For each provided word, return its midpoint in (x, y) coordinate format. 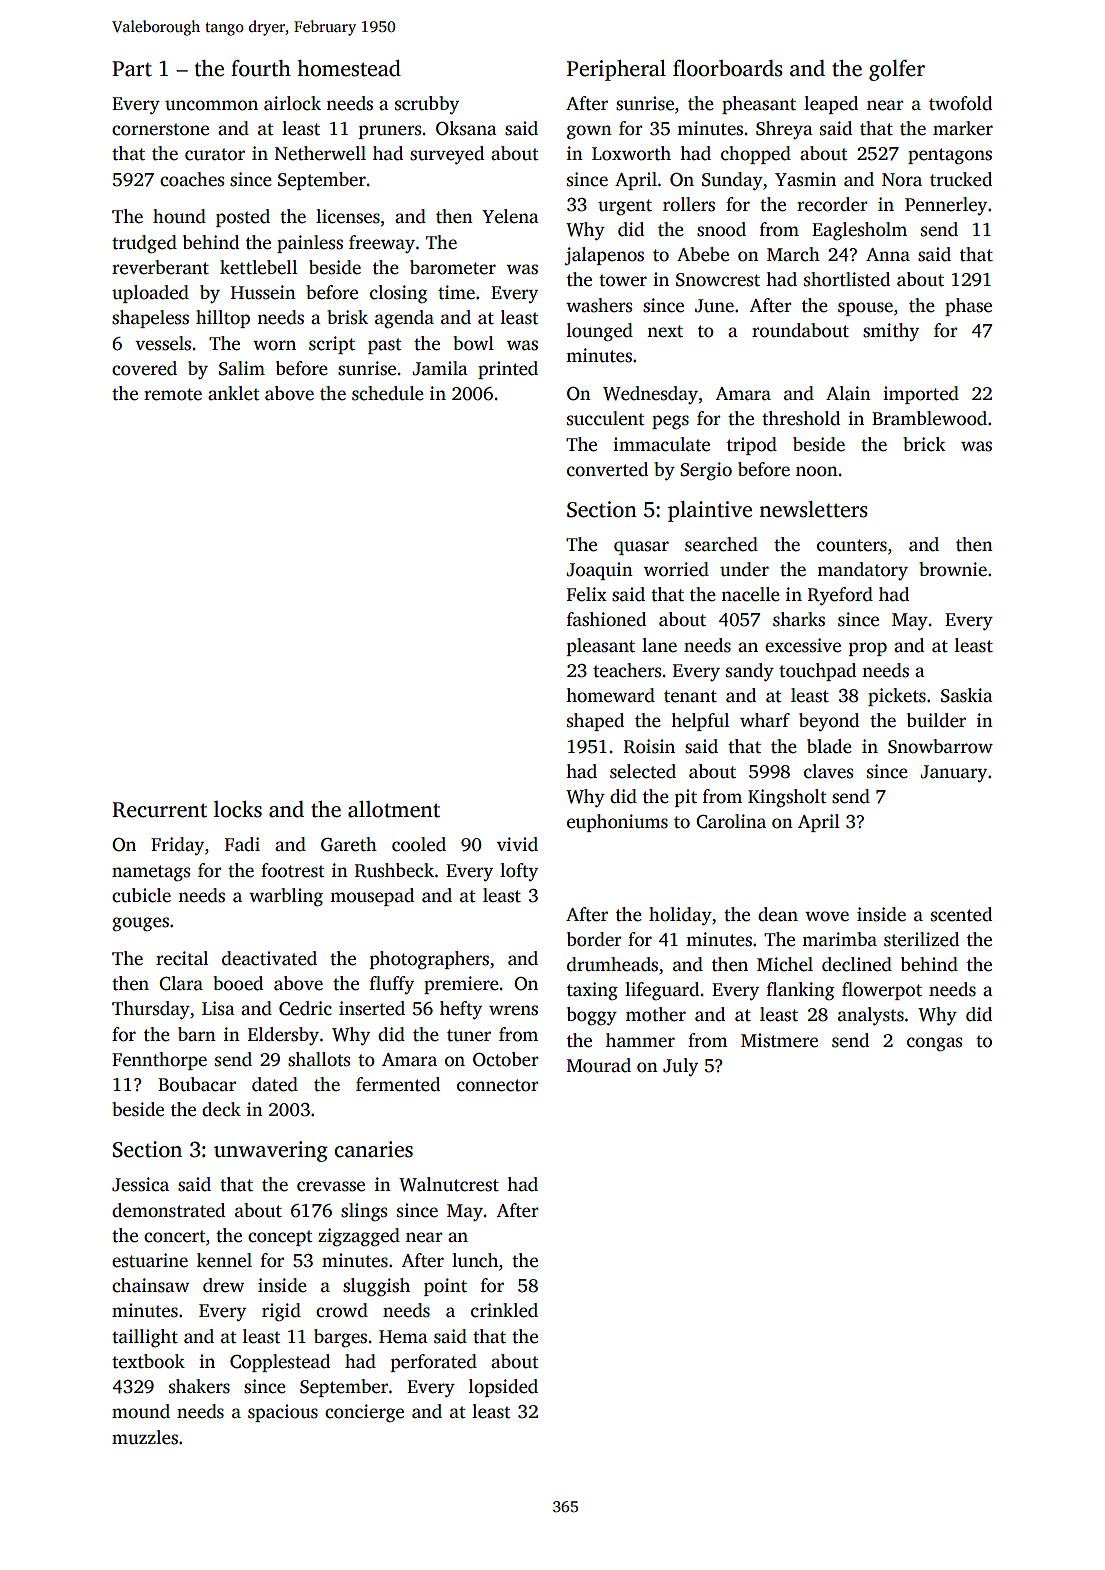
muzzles (145, 1437)
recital (182, 958)
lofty (519, 872)
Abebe (703, 254)
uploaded (150, 294)
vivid (517, 844)
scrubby (427, 105)
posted (243, 218)
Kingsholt (787, 798)
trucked (961, 179)
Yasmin (805, 179)
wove (827, 916)
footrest (292, 870)
